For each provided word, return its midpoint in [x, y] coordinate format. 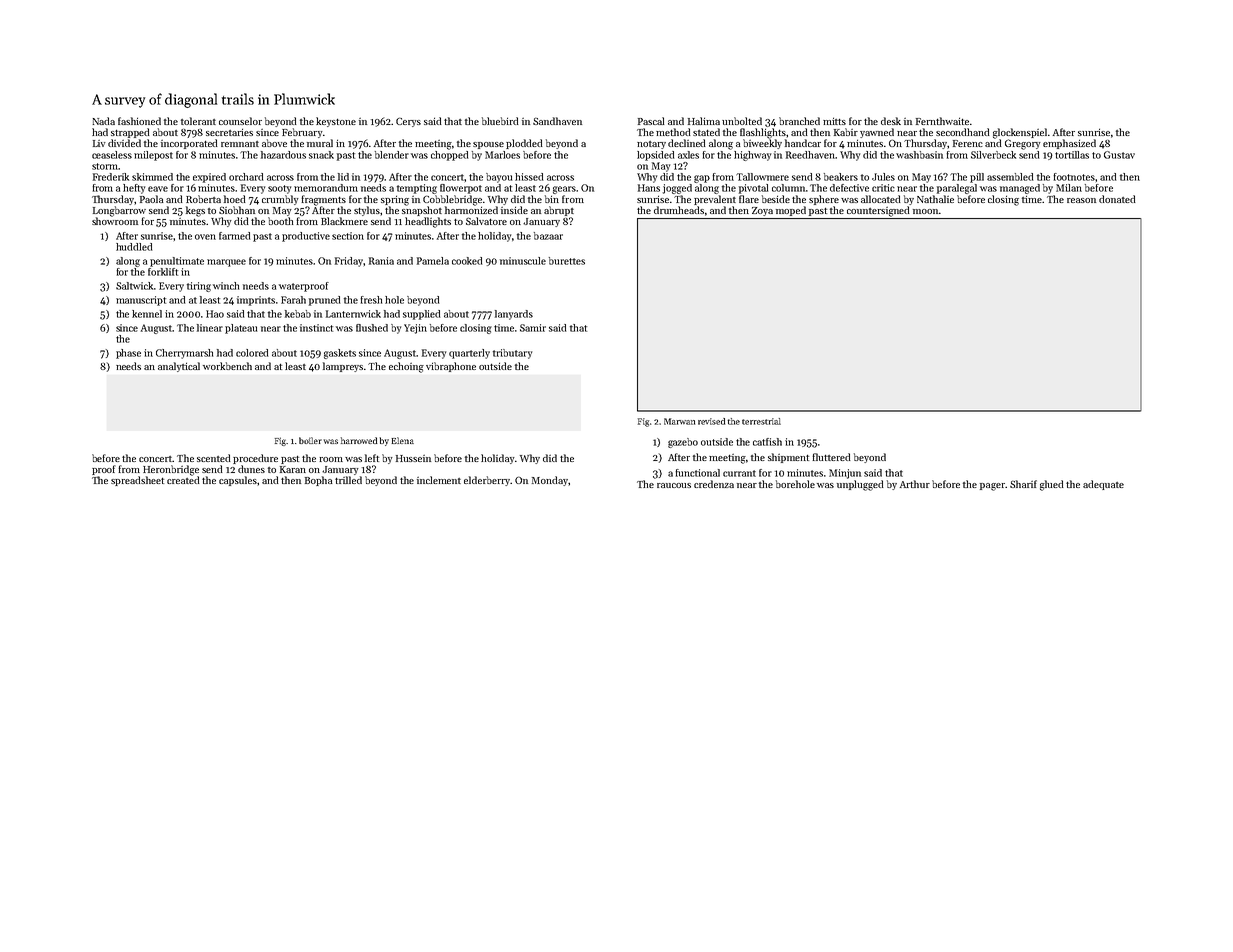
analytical [179, 367]
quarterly [469, 354]
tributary [512, 354]
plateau [241, 329]
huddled [134, 247]
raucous [674, 485]
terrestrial [761, 421]
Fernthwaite [942, 121]
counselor [240, 121]
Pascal [651, 121]
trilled [348, 480]
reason [1081, 200]
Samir [533, 328]
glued [1052, 485]
